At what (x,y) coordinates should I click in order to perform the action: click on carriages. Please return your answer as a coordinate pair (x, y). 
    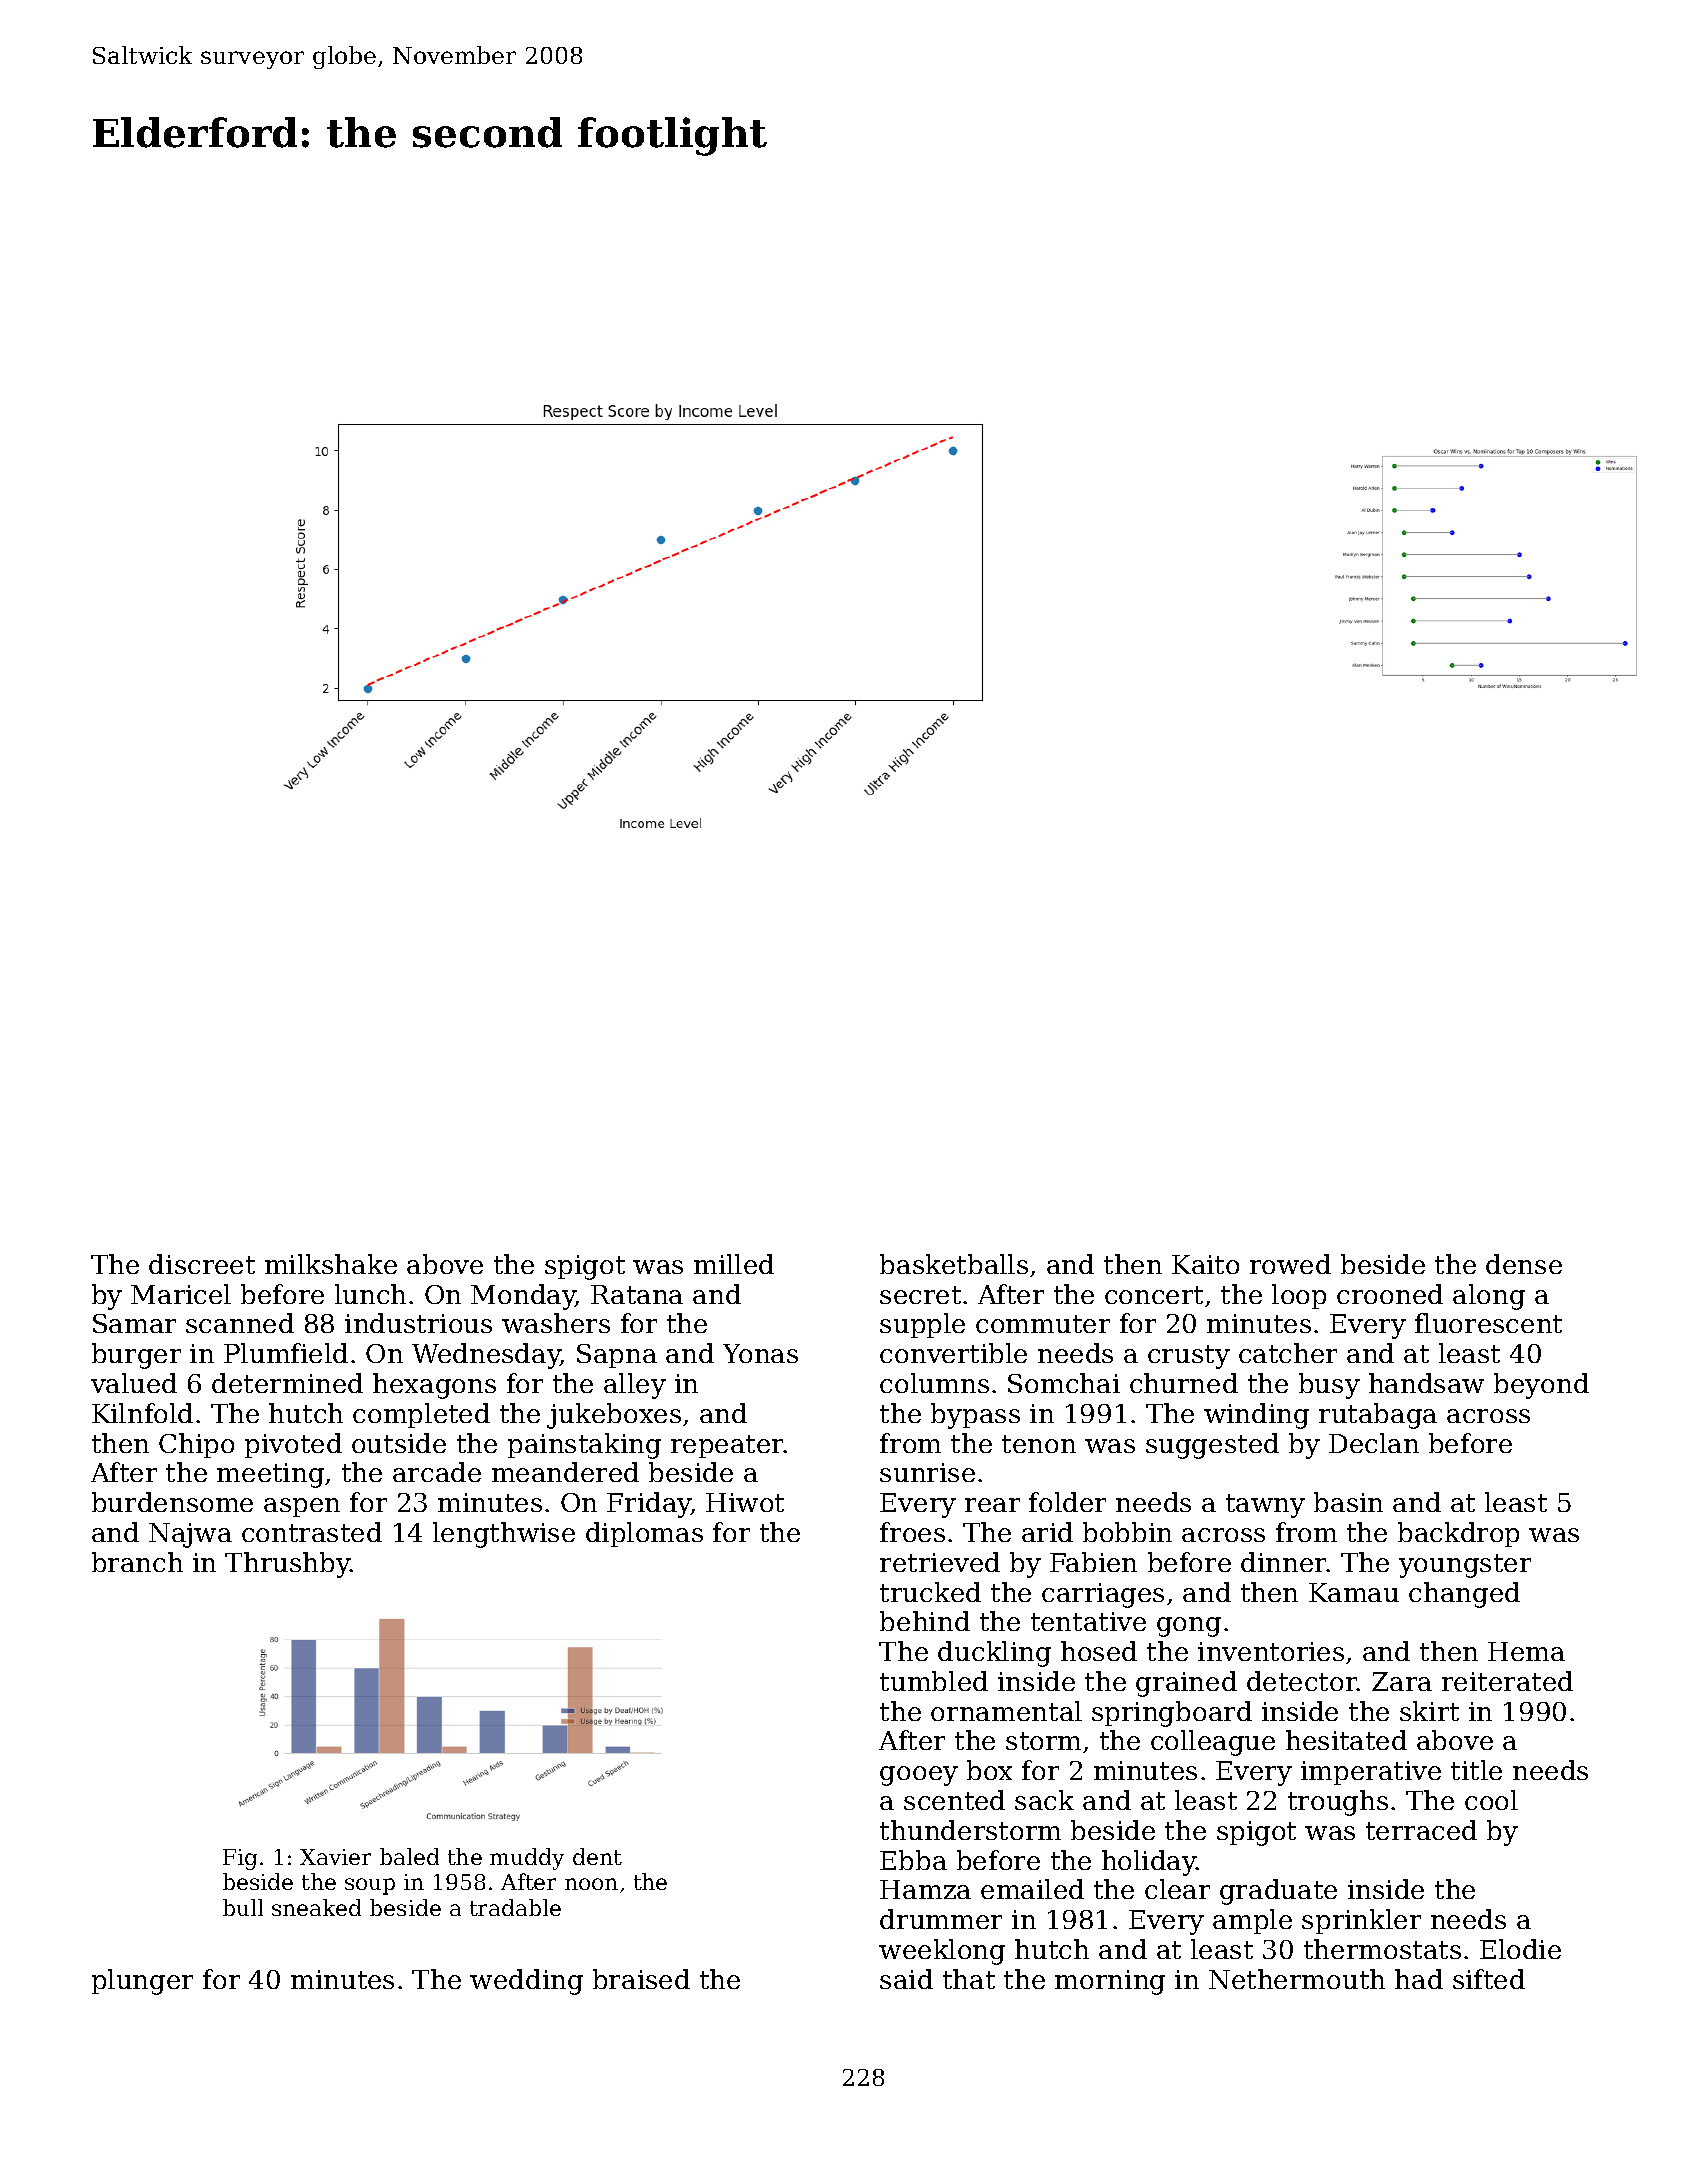
    Looking at the image, I should click on (1103, 1595).
